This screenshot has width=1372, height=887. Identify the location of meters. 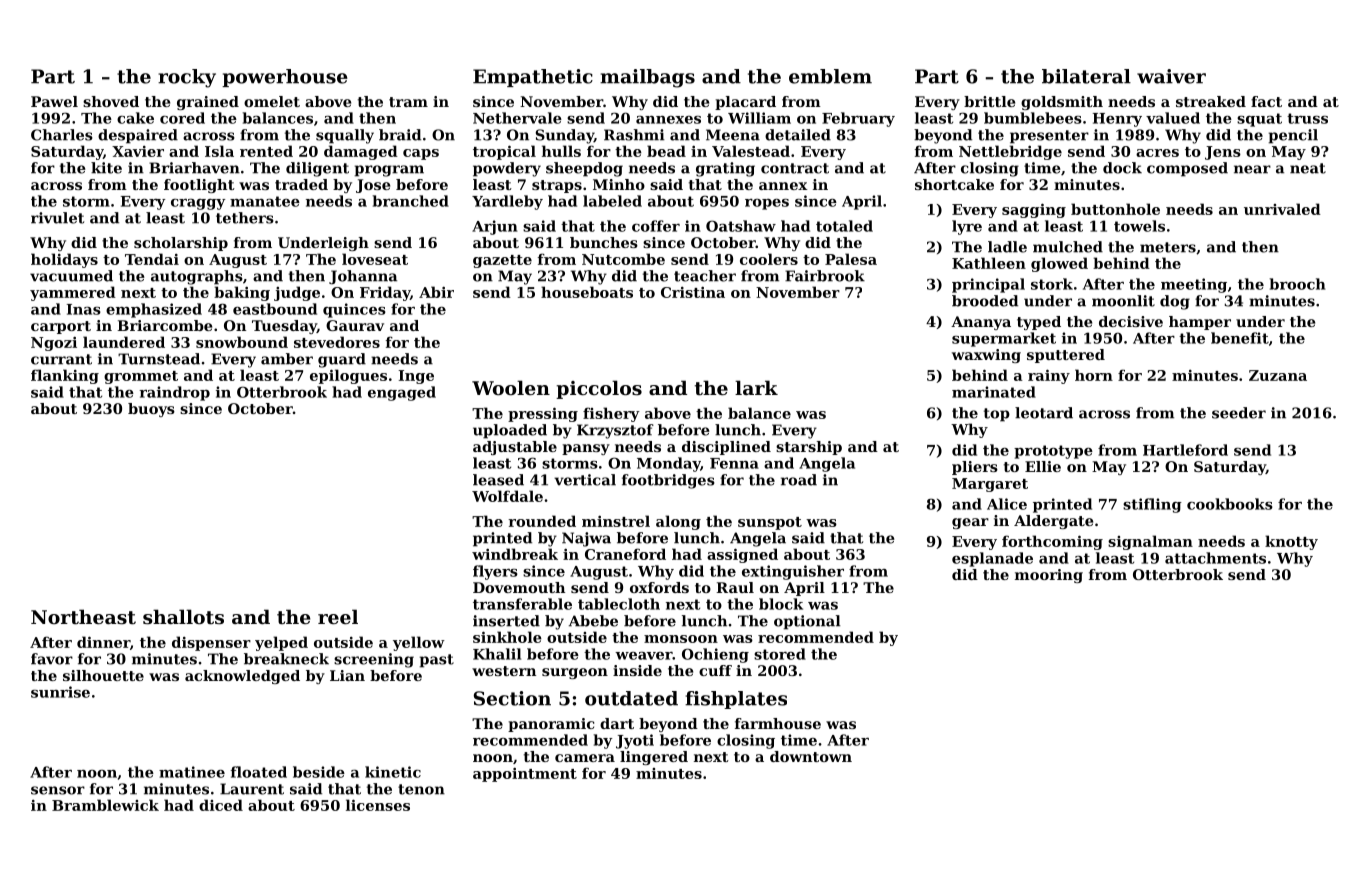
(1168, 247).
